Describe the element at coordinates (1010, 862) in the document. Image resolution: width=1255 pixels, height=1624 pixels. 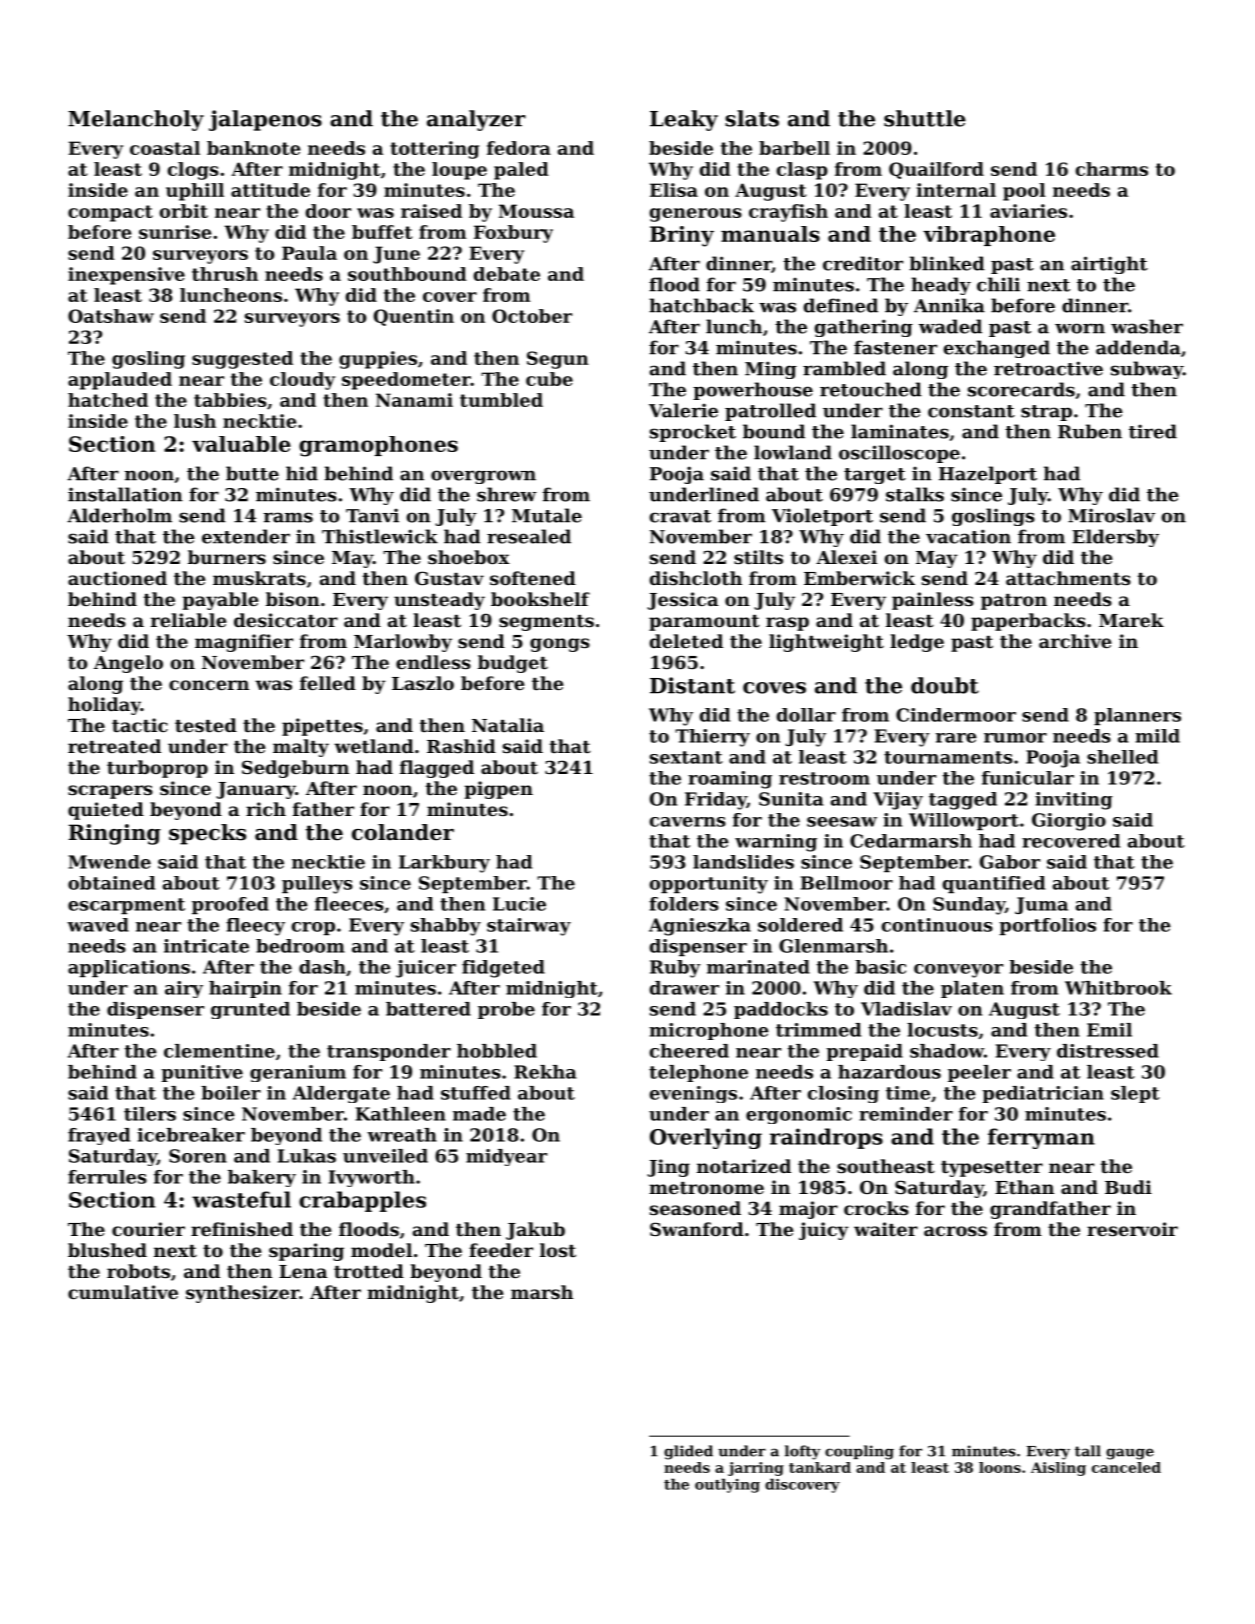
I see `Gabor` at that location.
